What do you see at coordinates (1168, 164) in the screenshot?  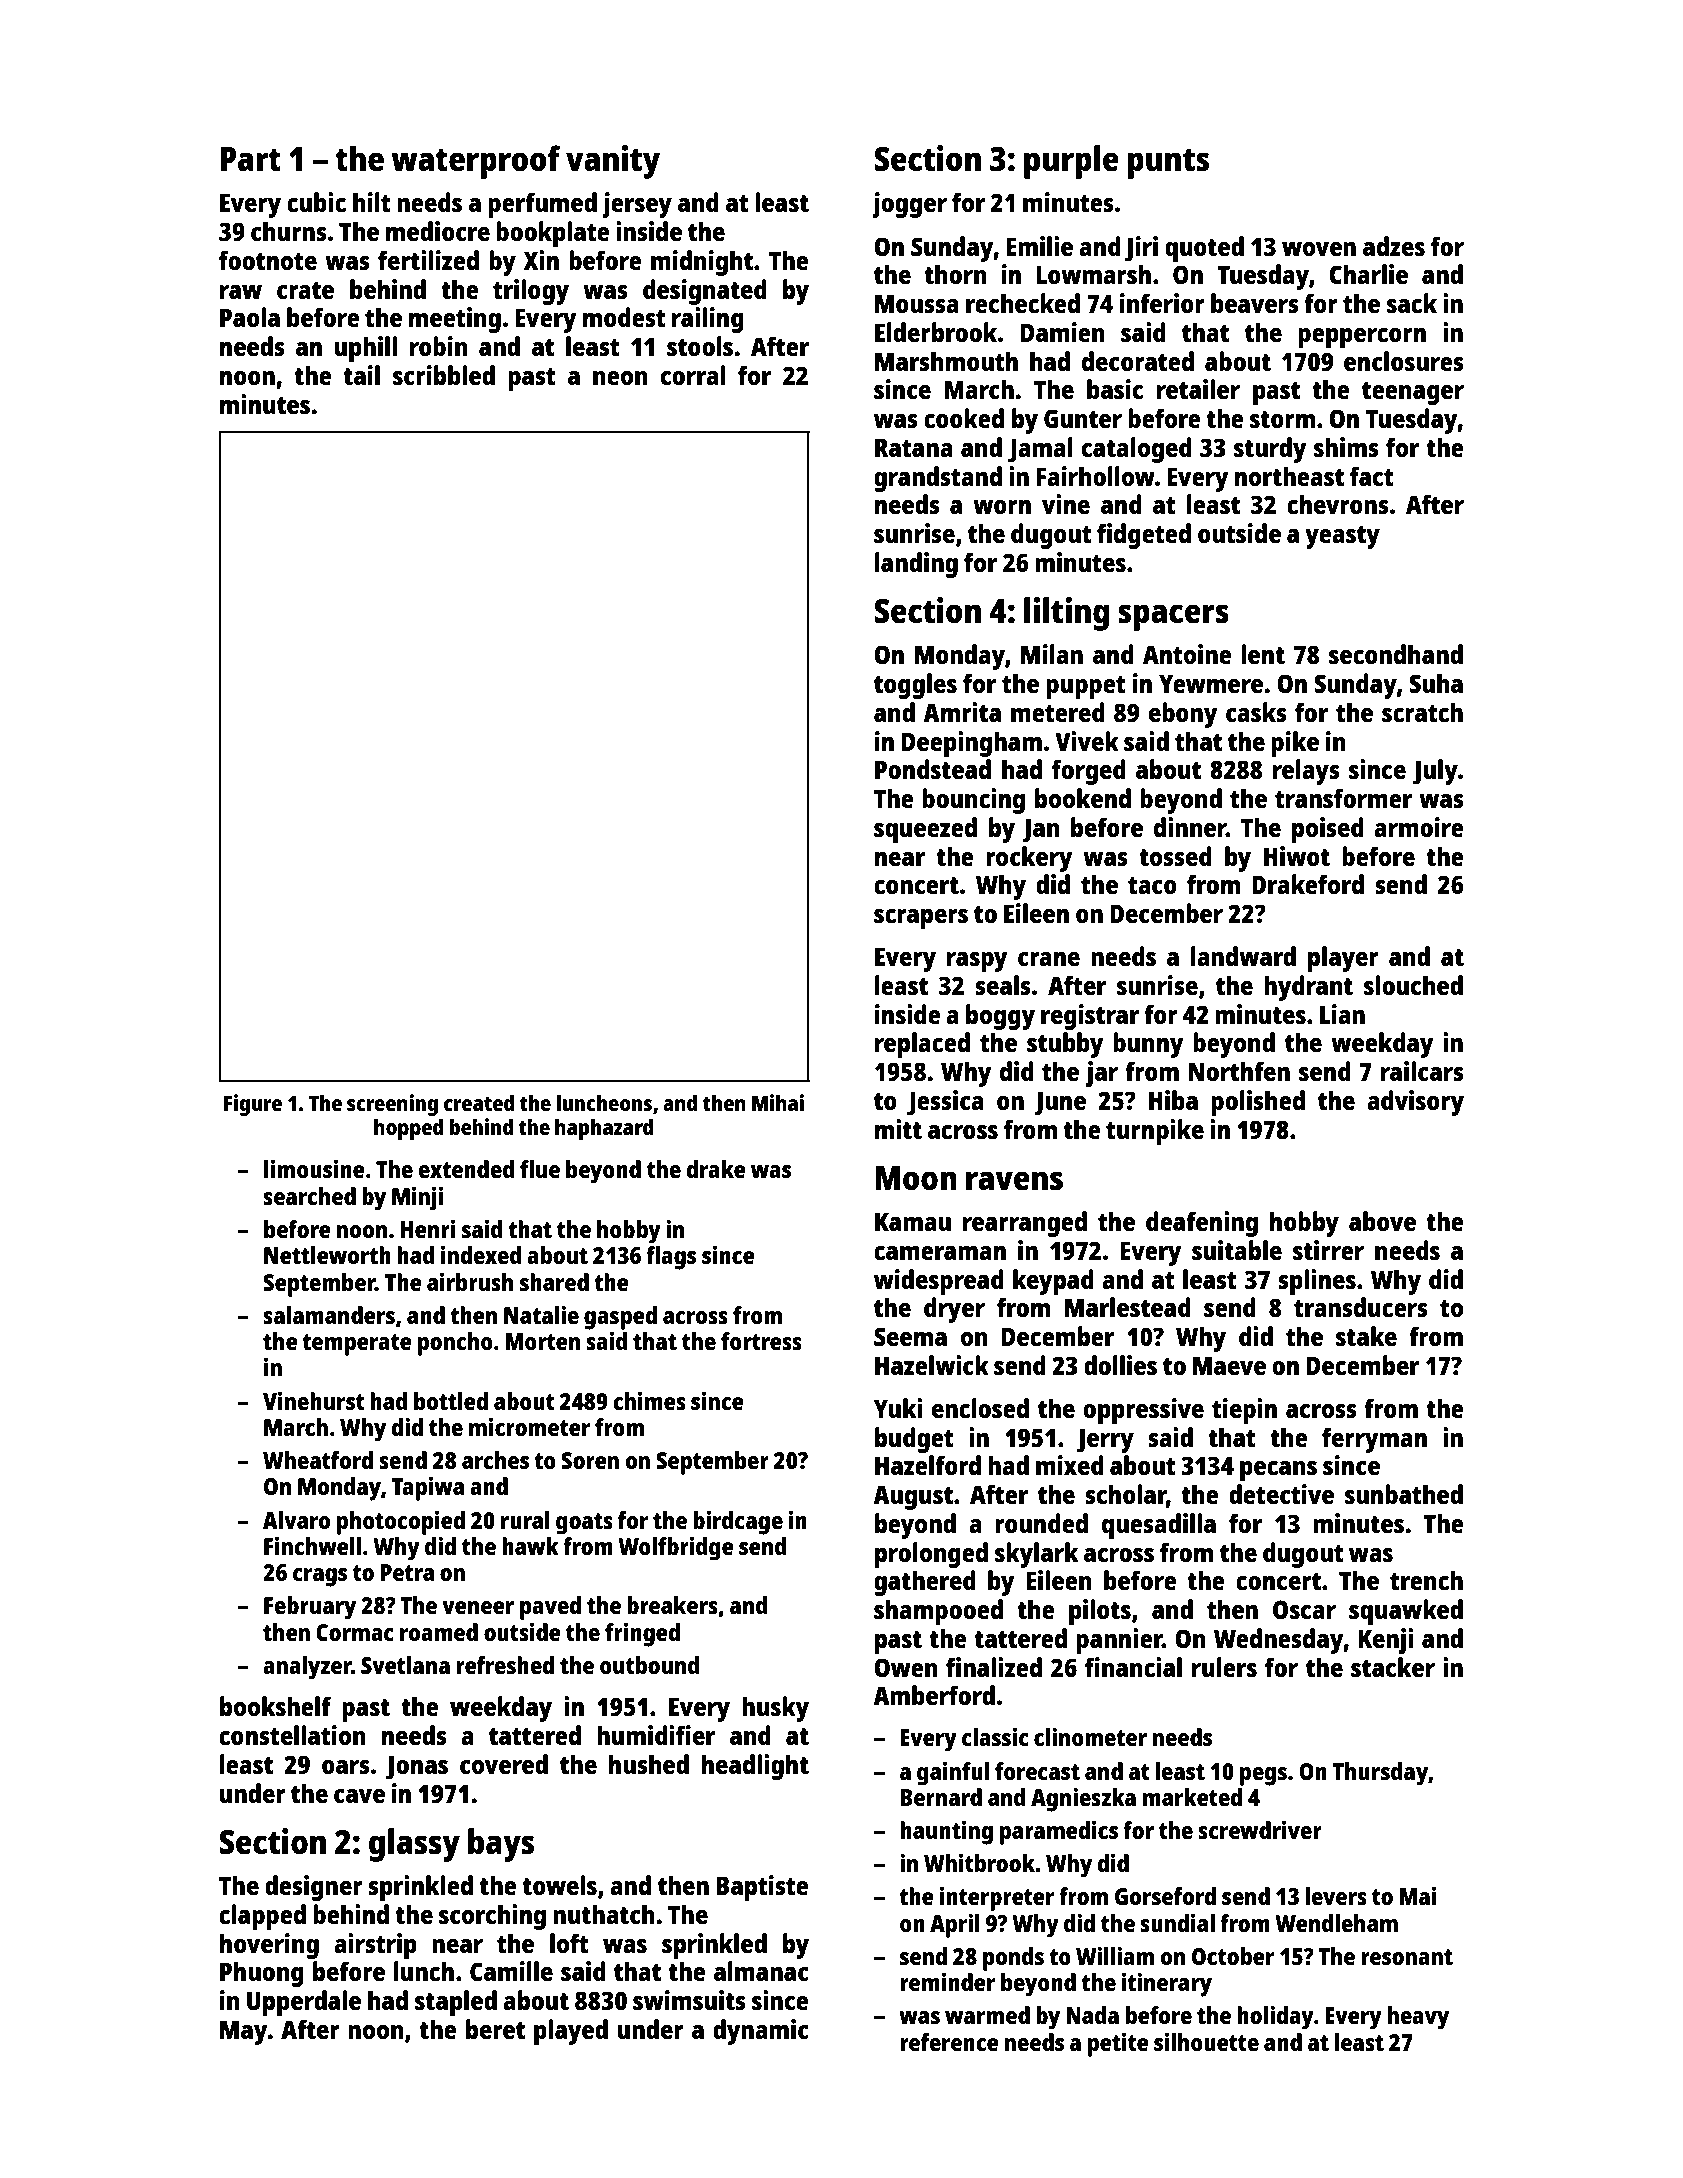 I see `punts` at bounding box center [1168, 164].
